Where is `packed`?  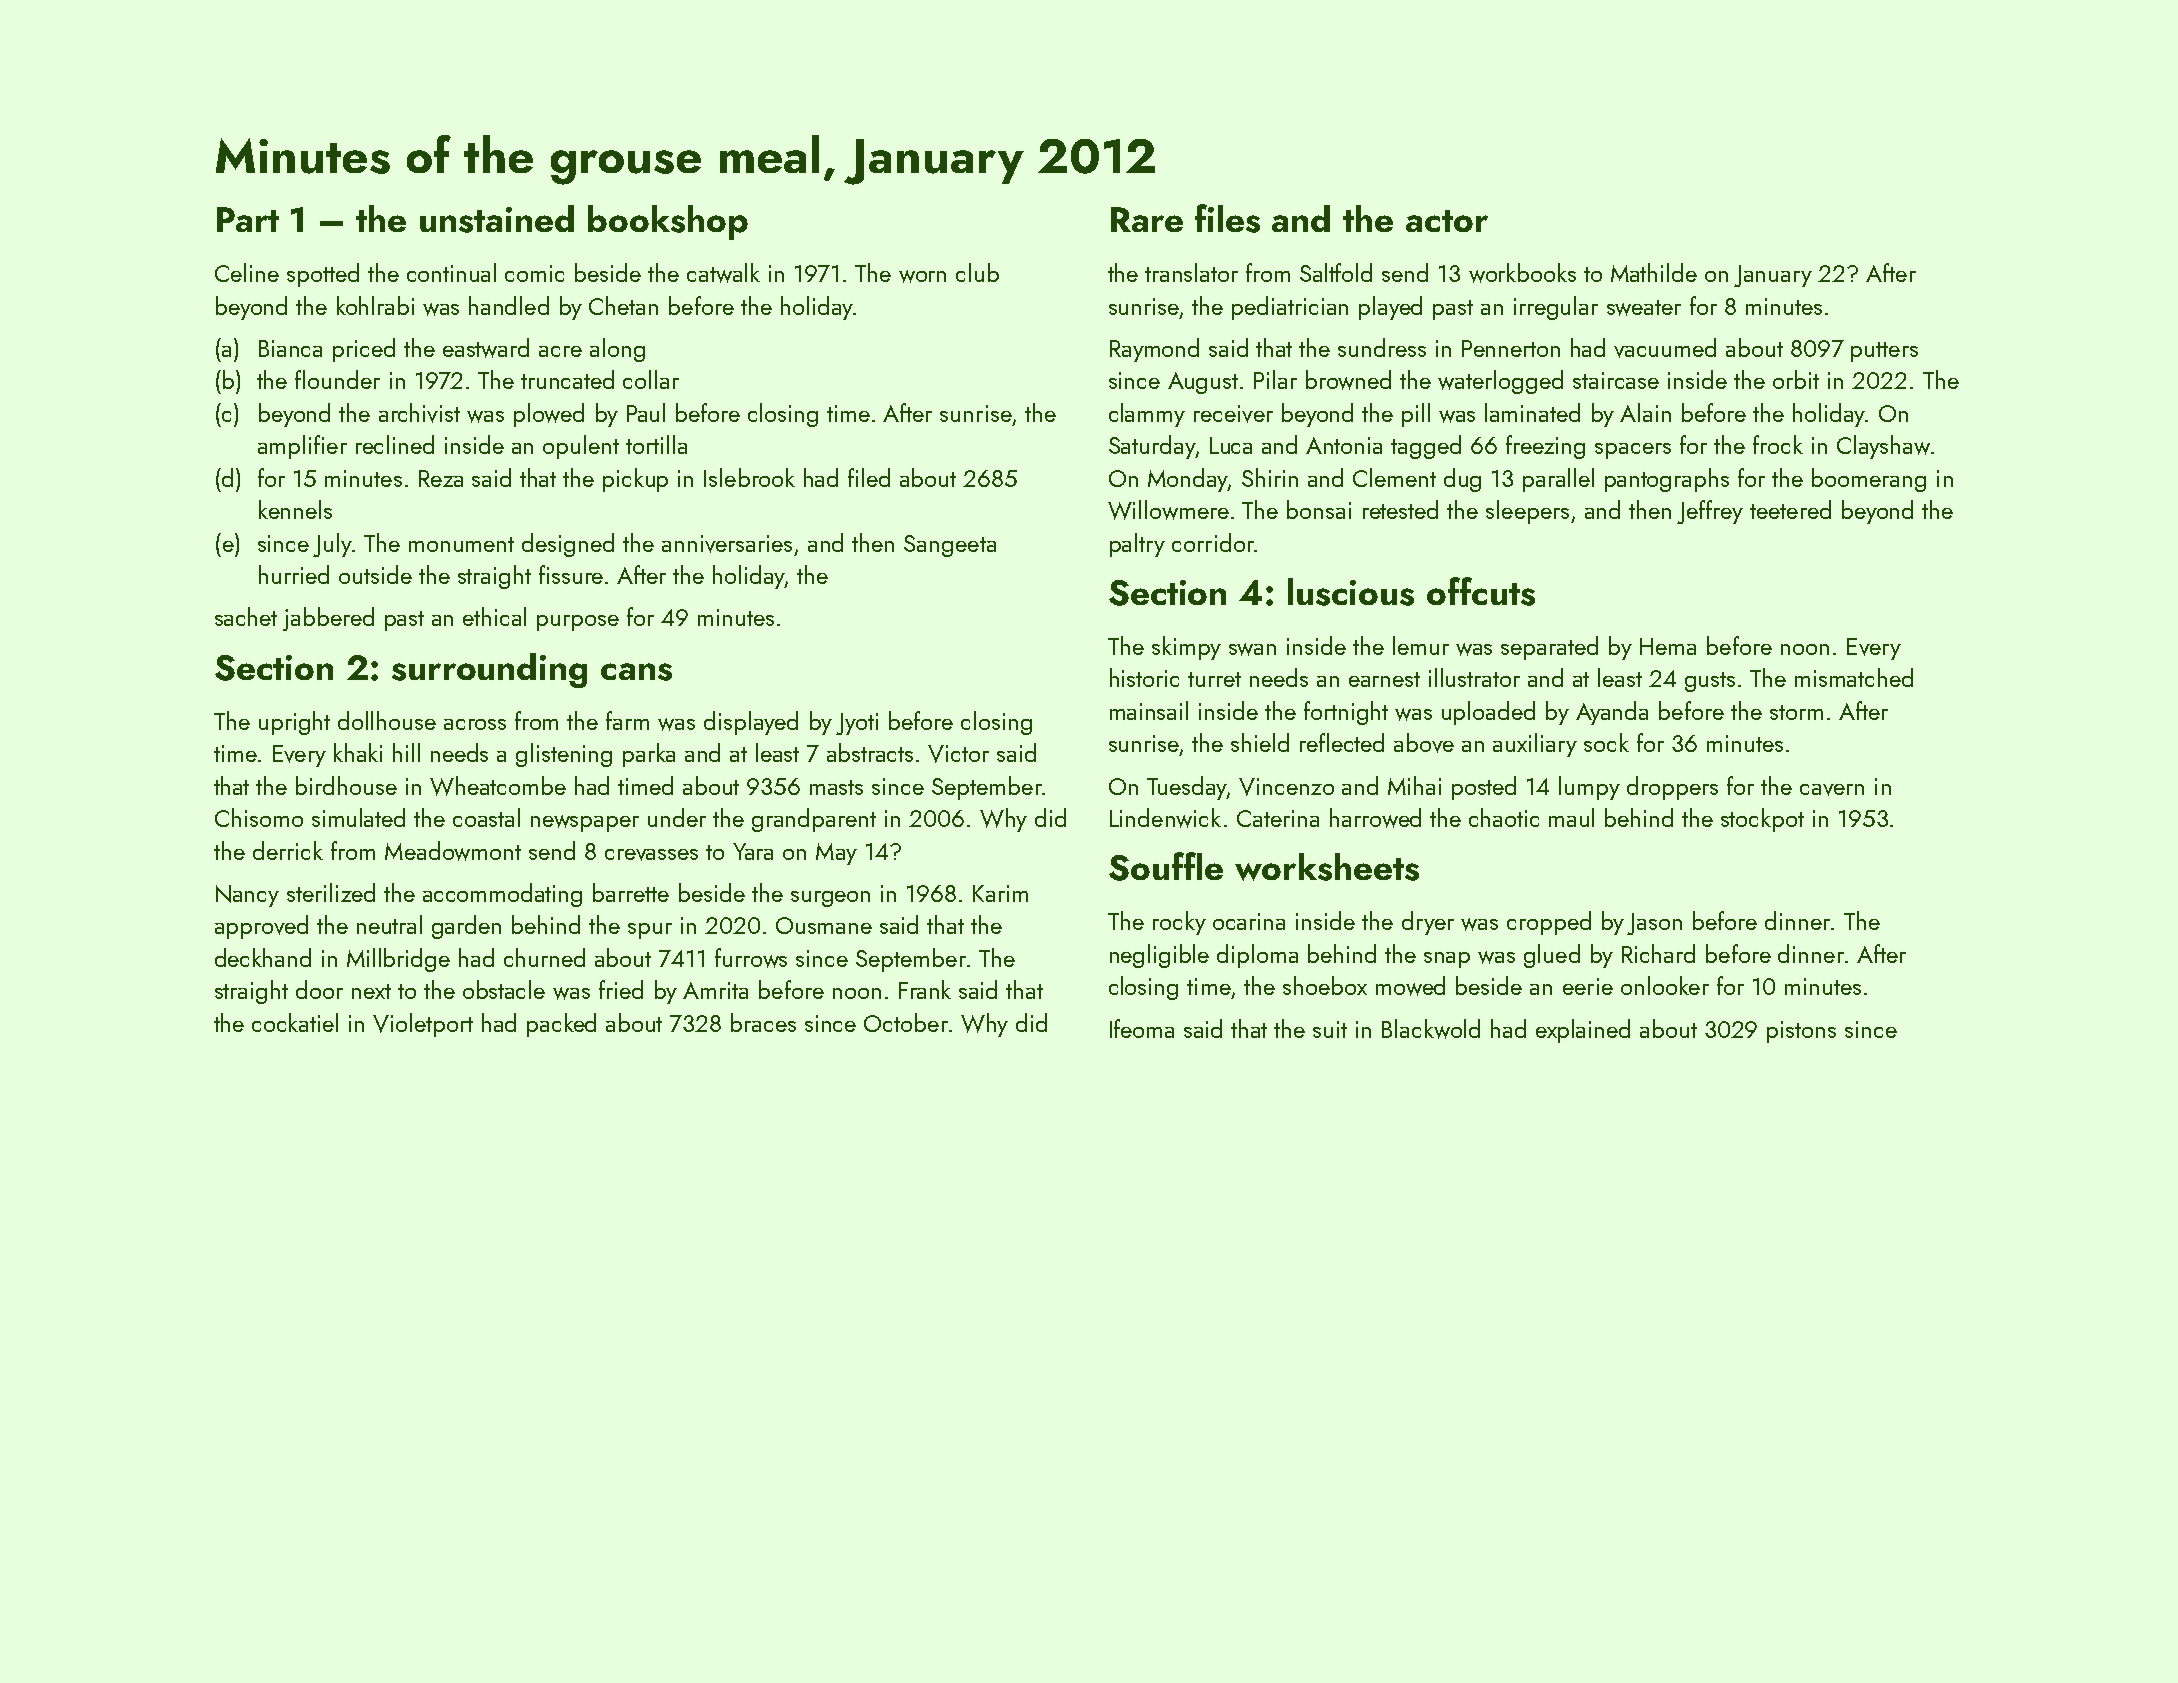
packed is located at coordinates (561, 1025).
